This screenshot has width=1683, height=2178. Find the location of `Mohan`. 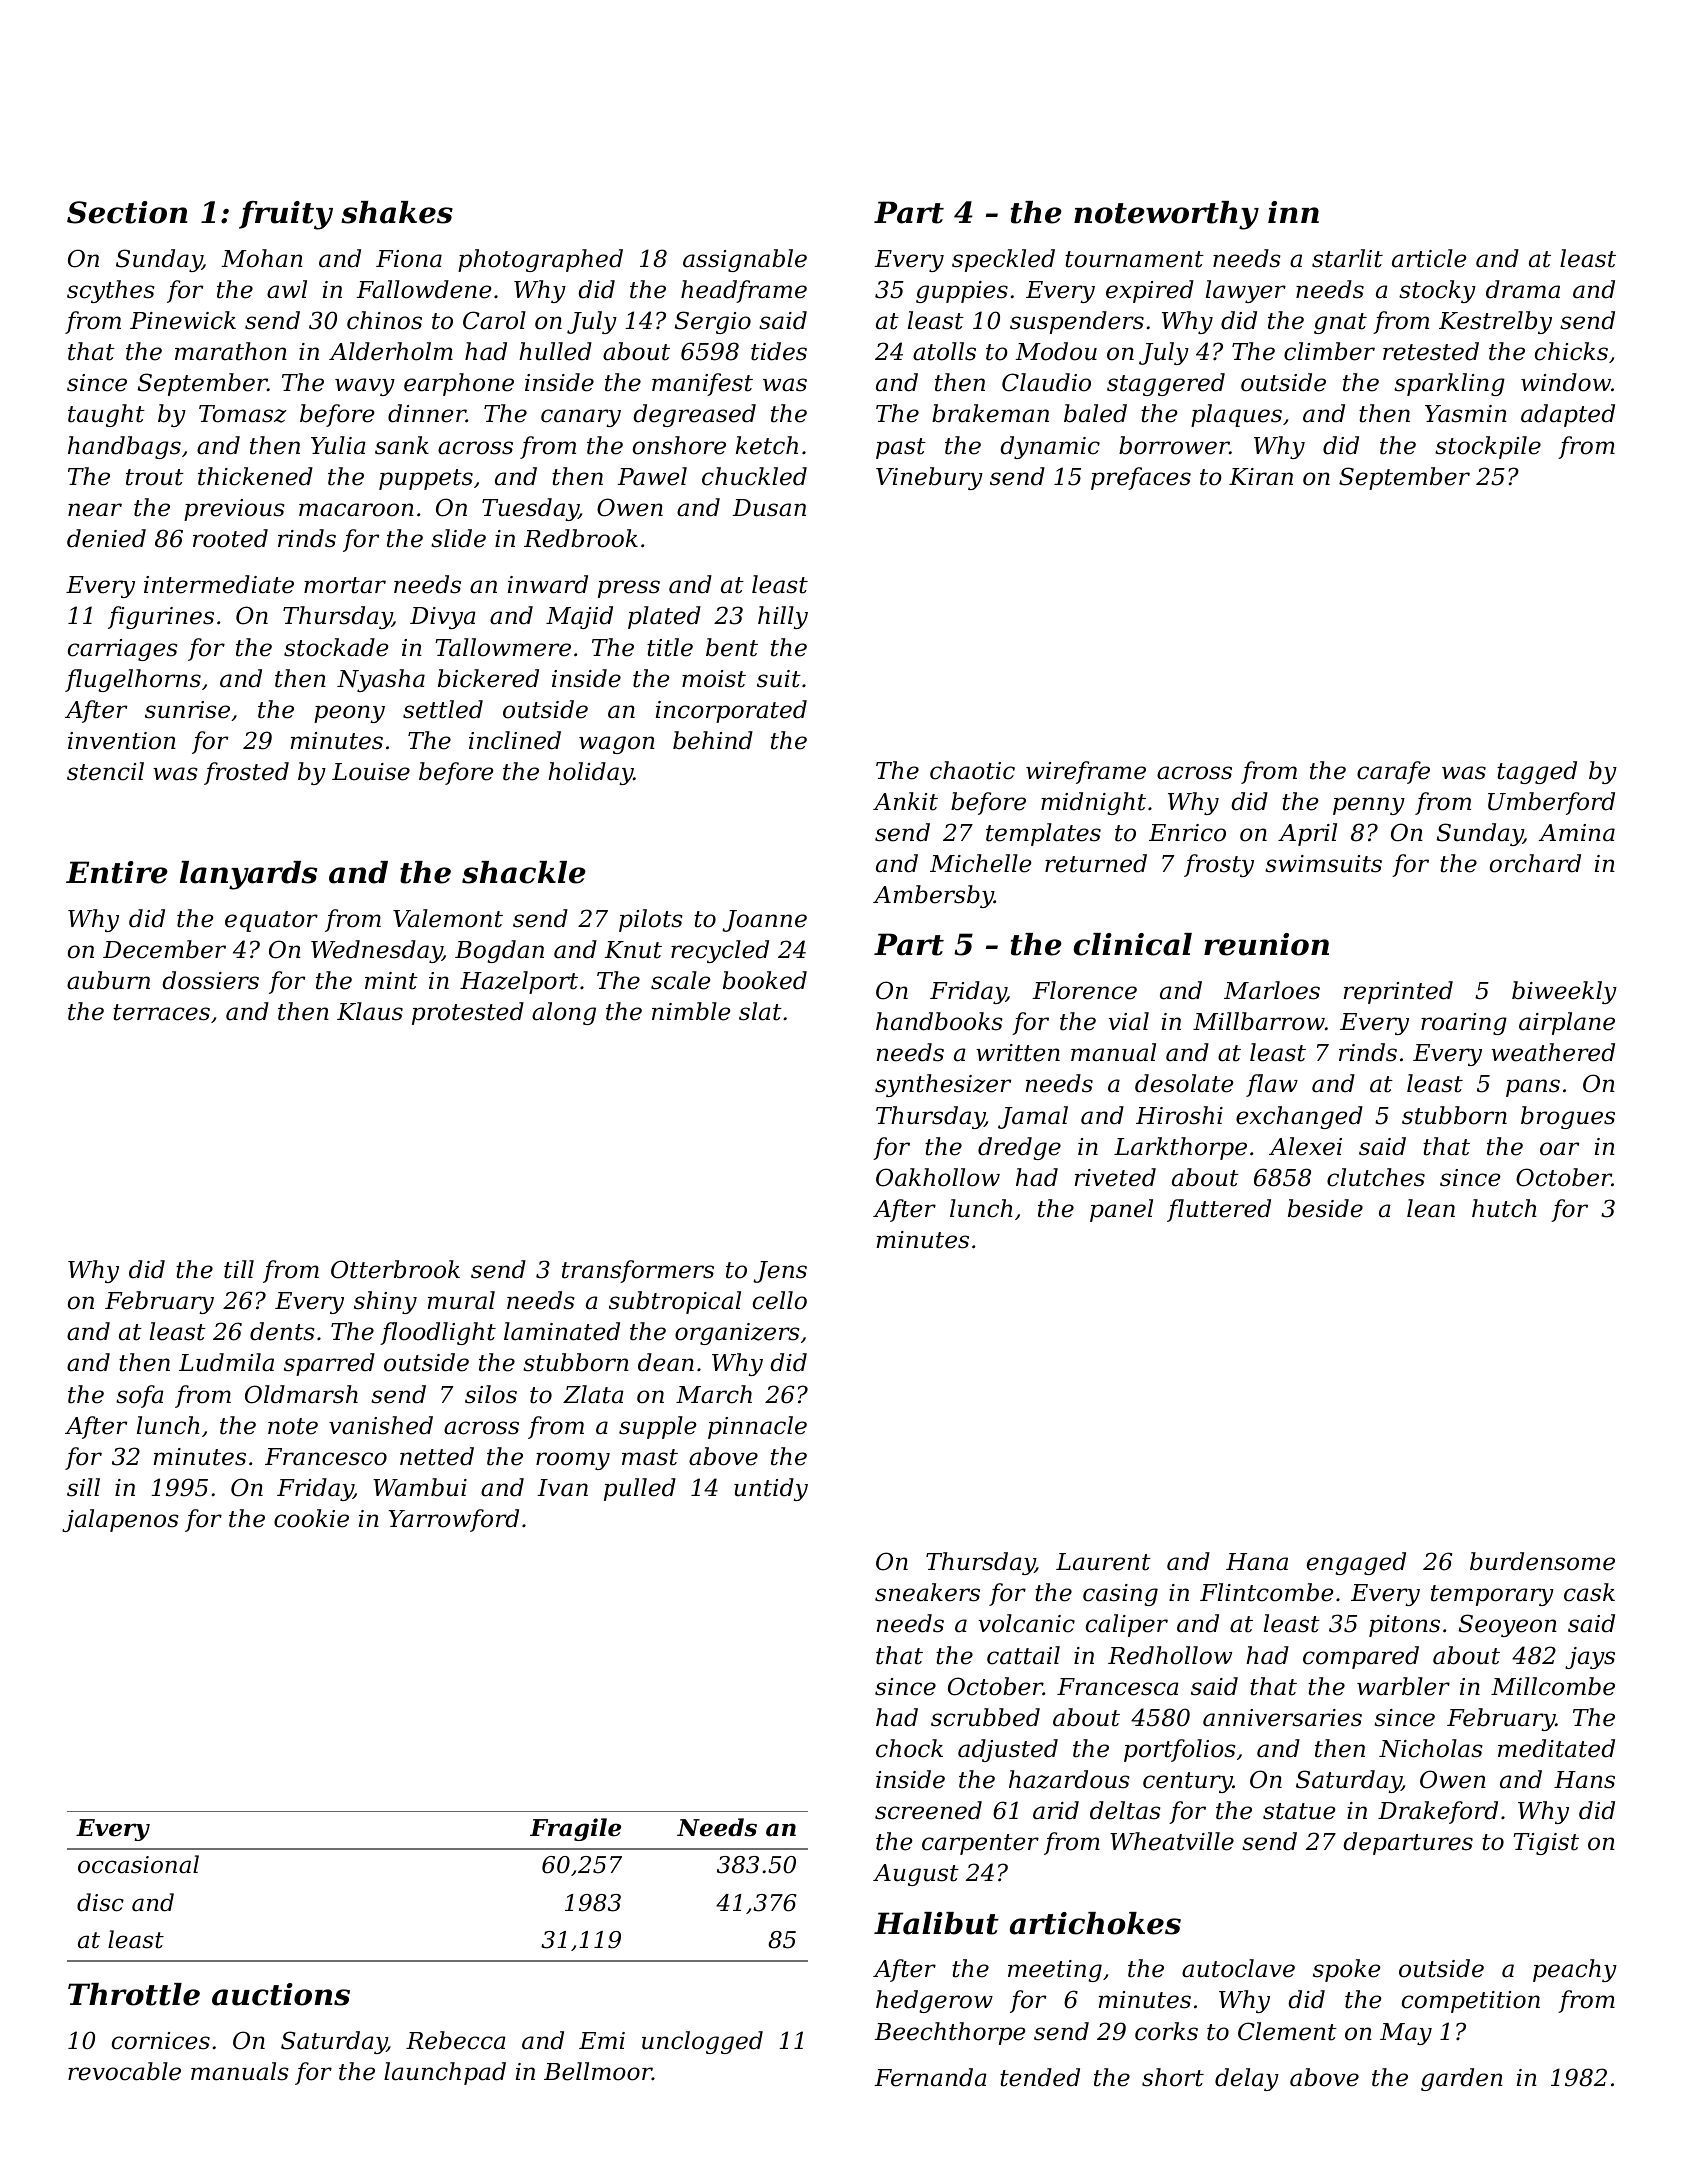

Mohan is located at coordinates (262, 258).
